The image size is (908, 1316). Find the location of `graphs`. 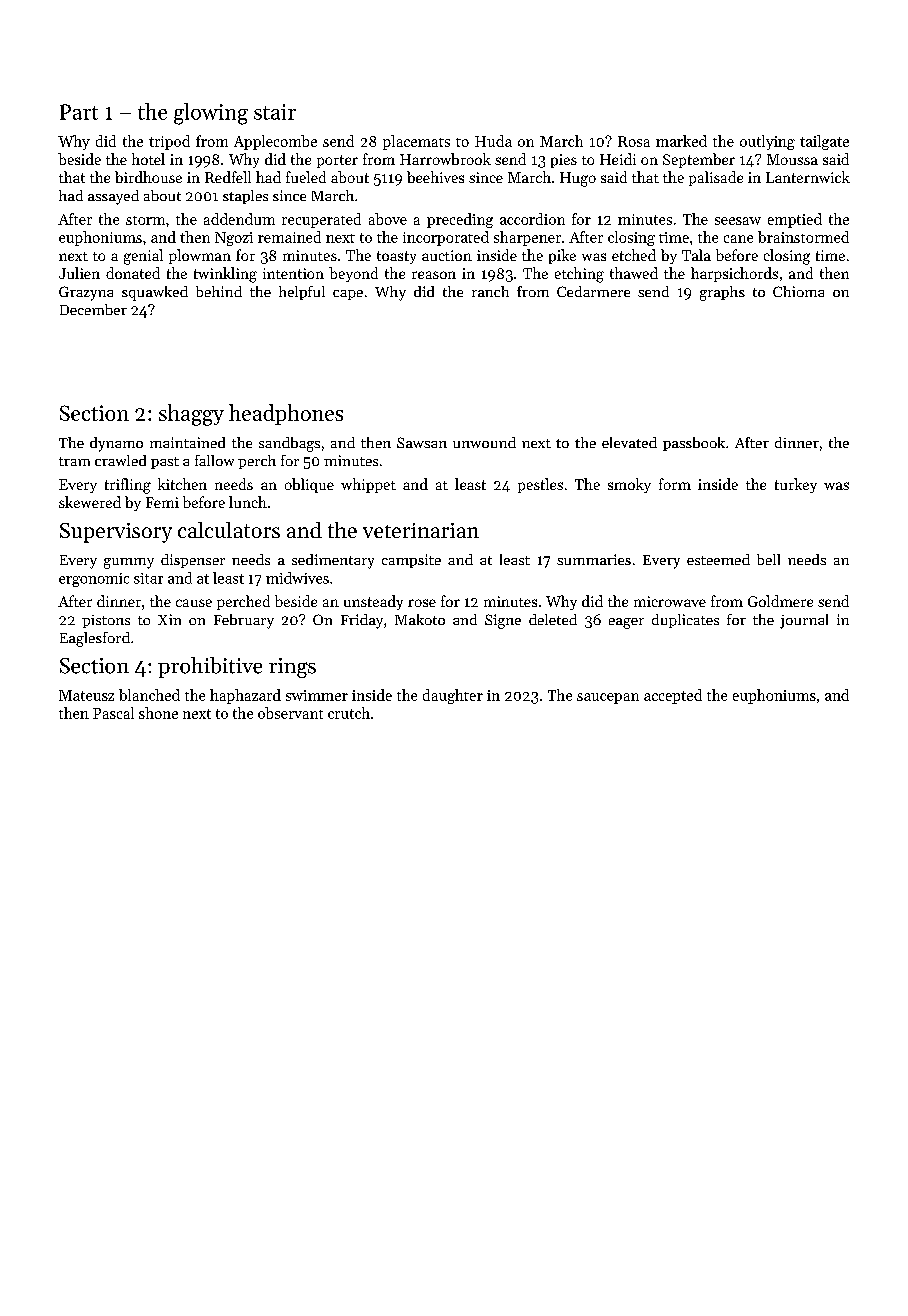

graphs is located at coordinates (722, 293).
